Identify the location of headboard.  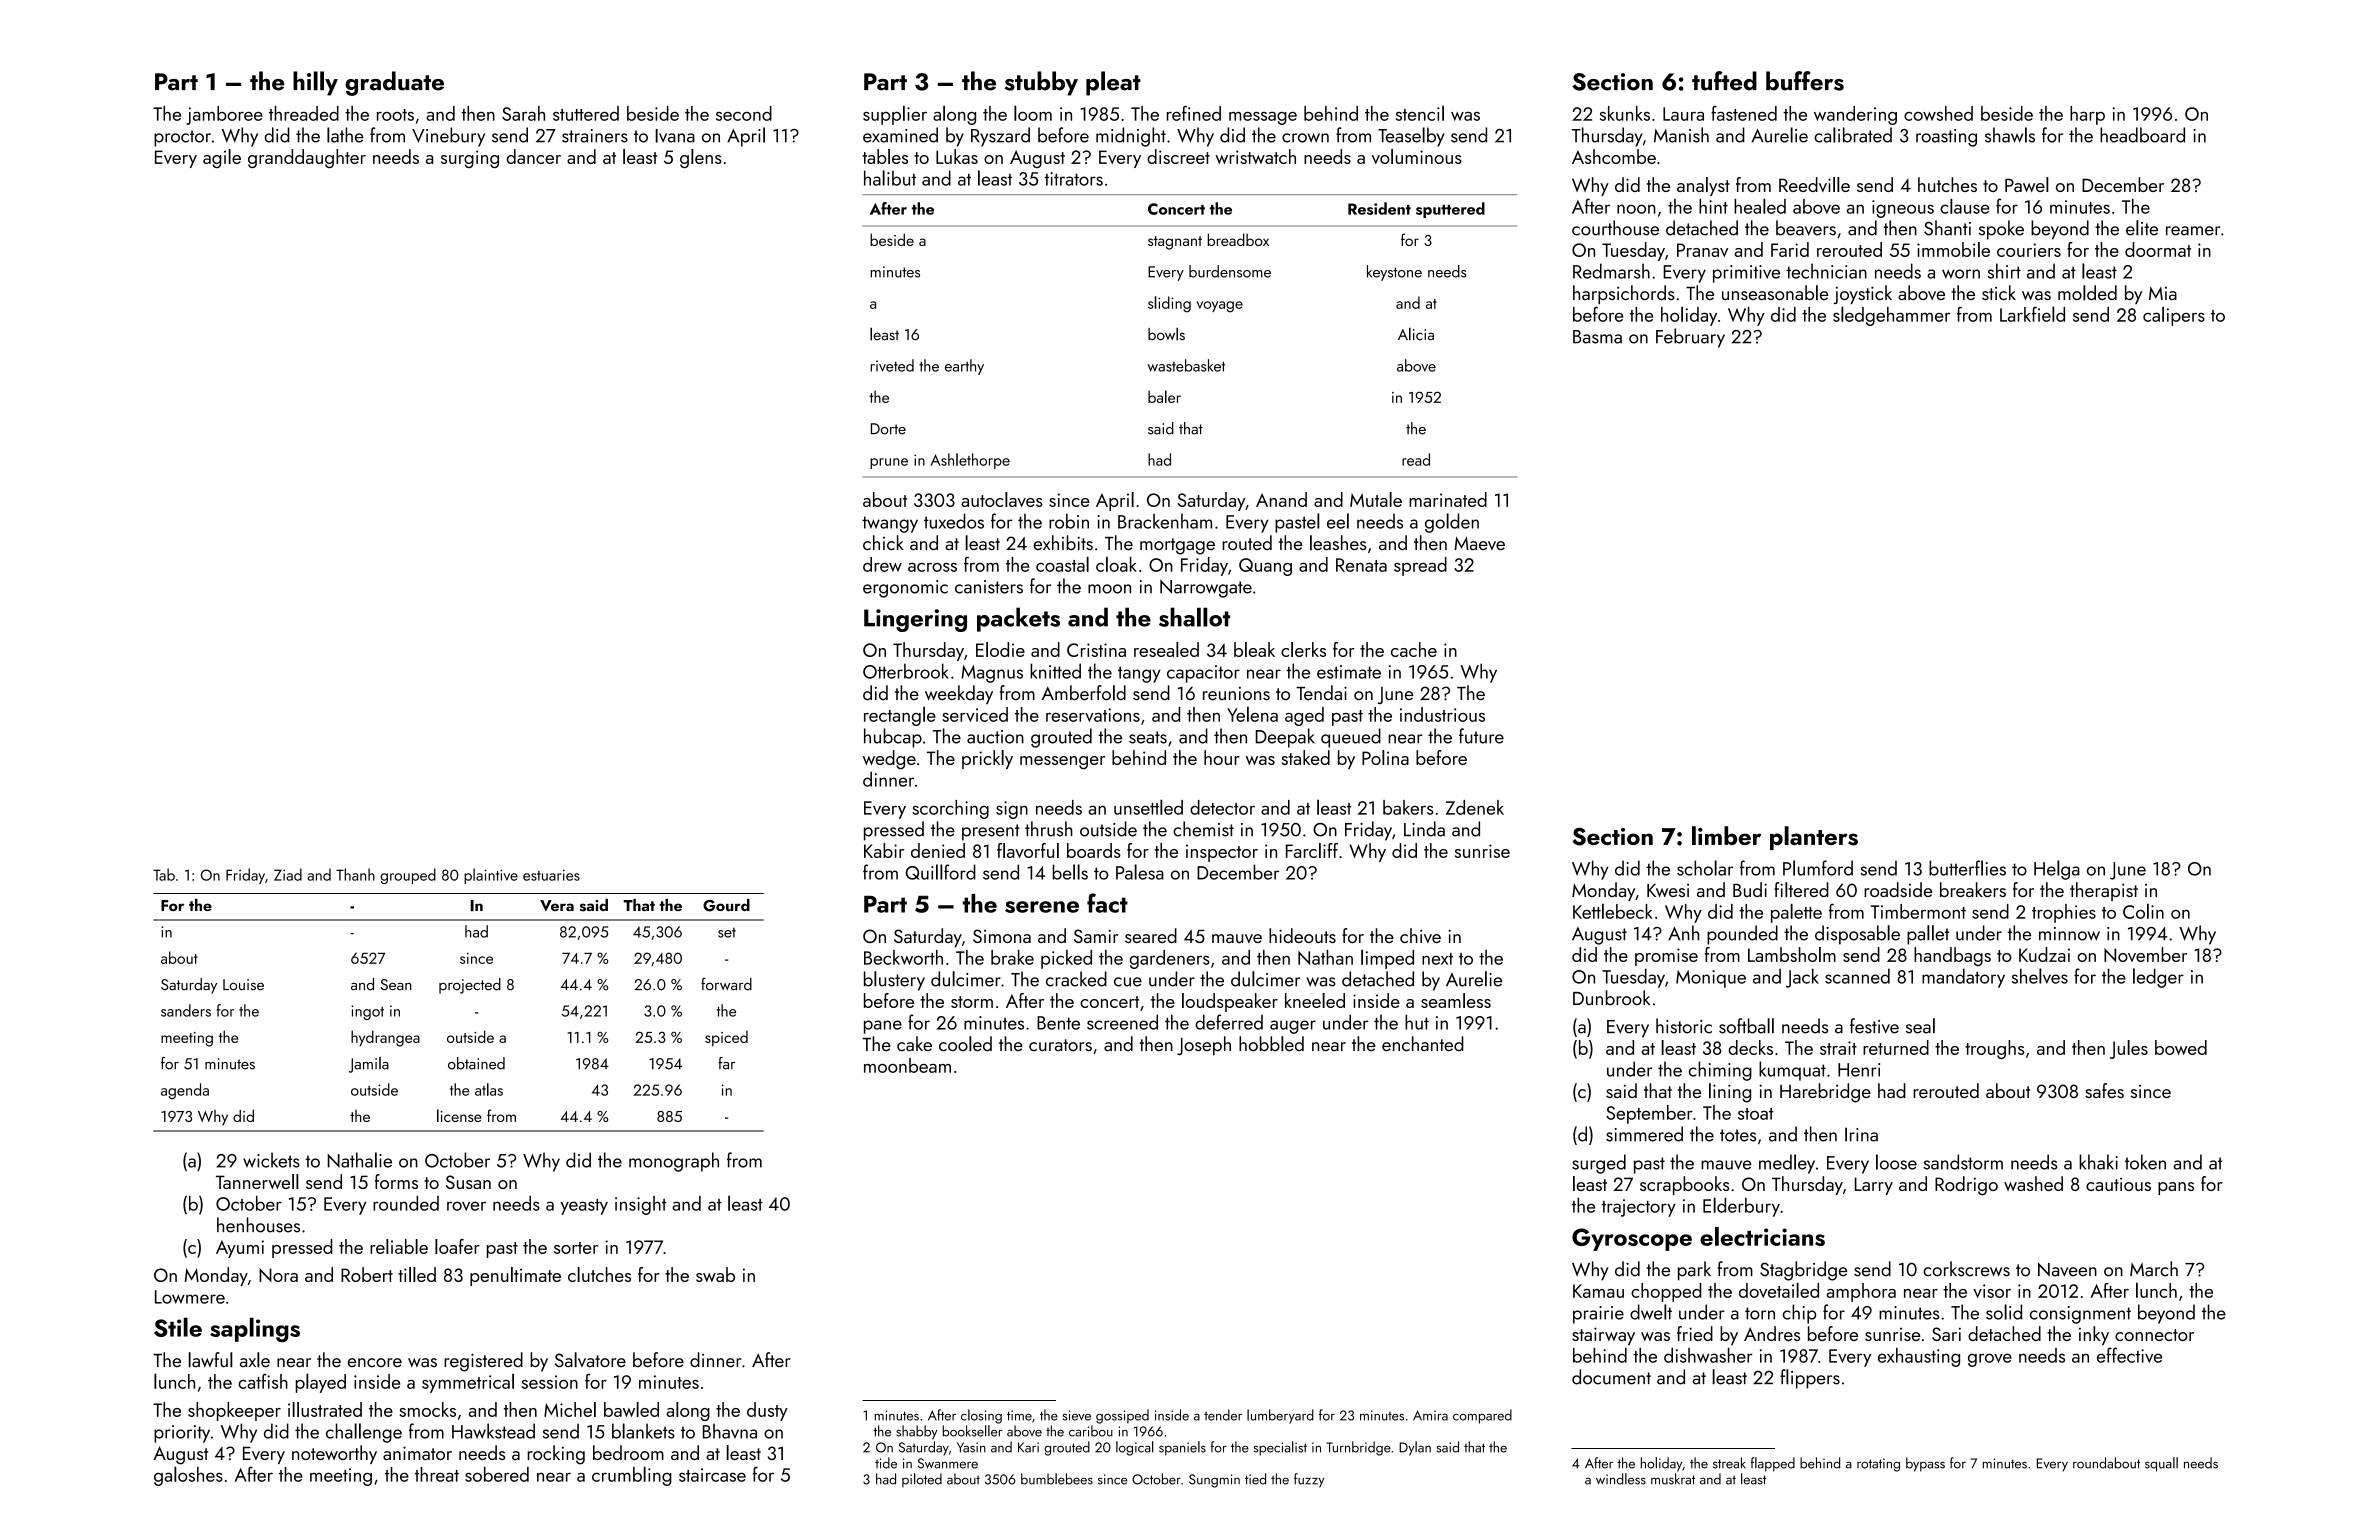
(2142, 135).
